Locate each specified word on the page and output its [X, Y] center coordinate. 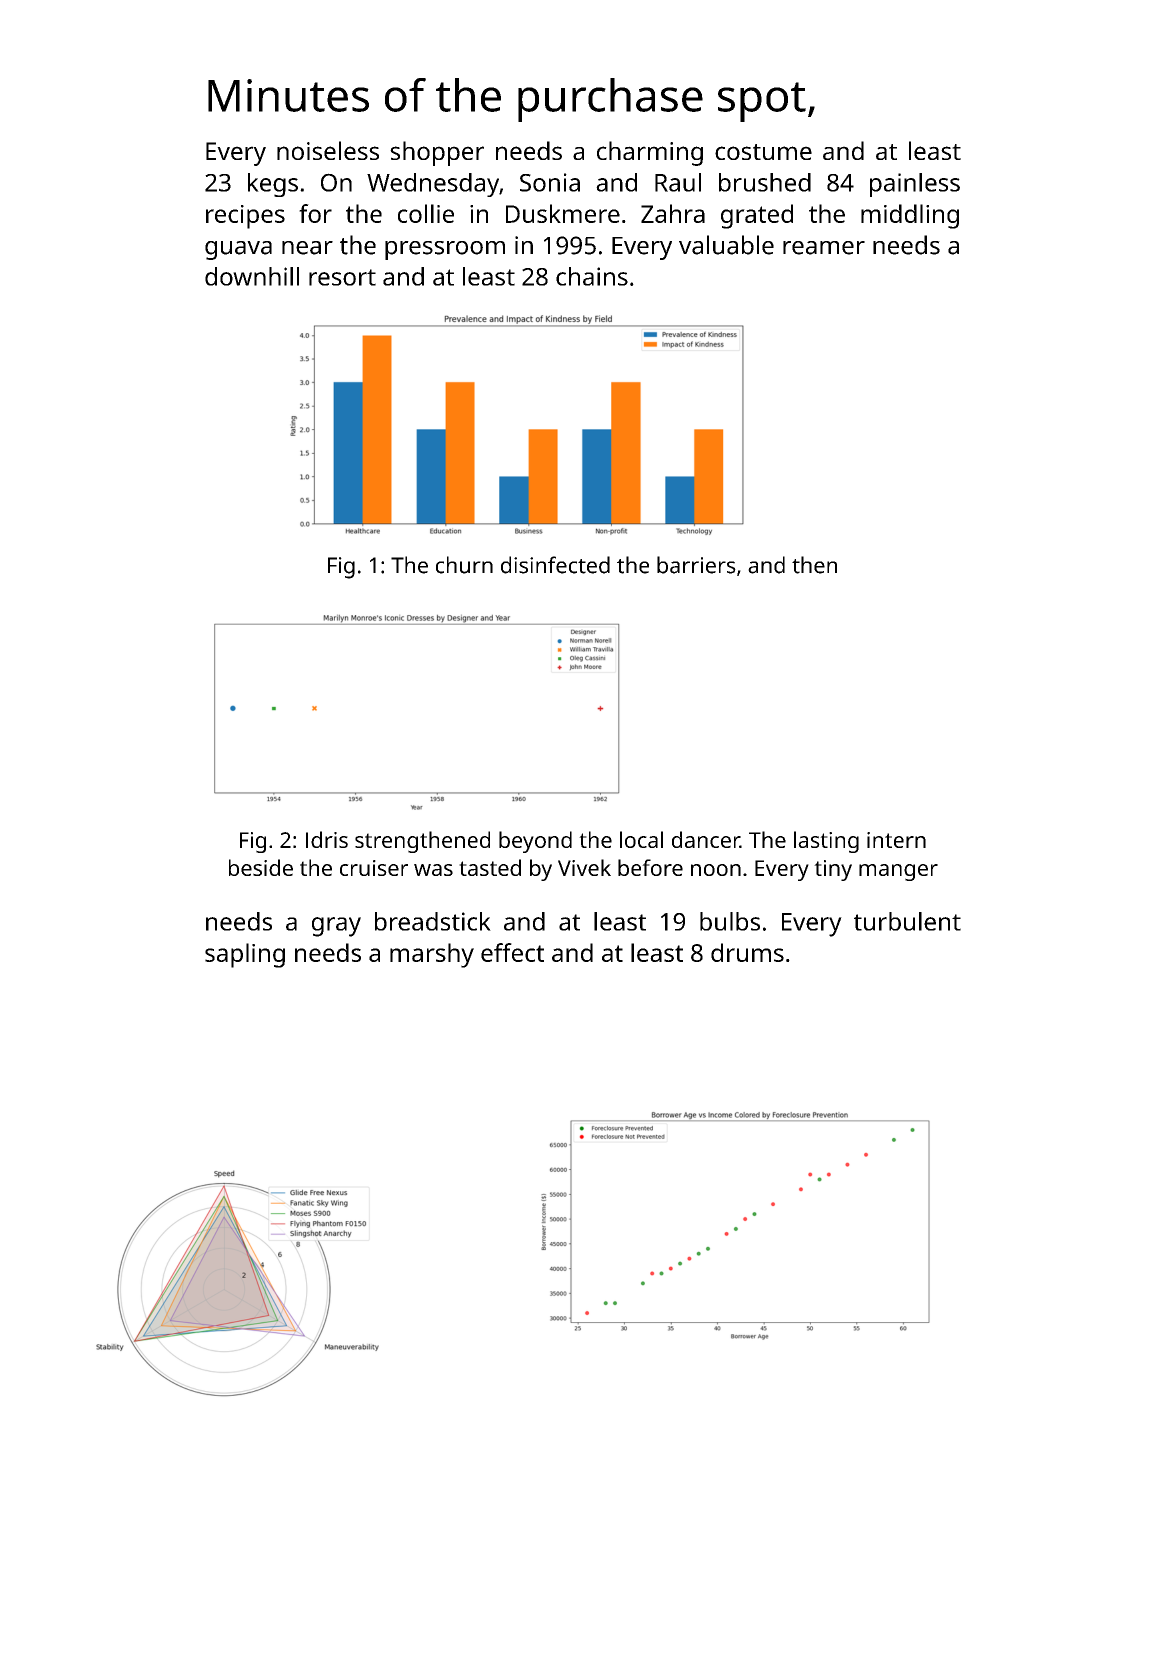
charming [650, 153]
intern [896, 840]
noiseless [328, 150]
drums [747, 952]
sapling [245, 955]
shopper [437, 153]
